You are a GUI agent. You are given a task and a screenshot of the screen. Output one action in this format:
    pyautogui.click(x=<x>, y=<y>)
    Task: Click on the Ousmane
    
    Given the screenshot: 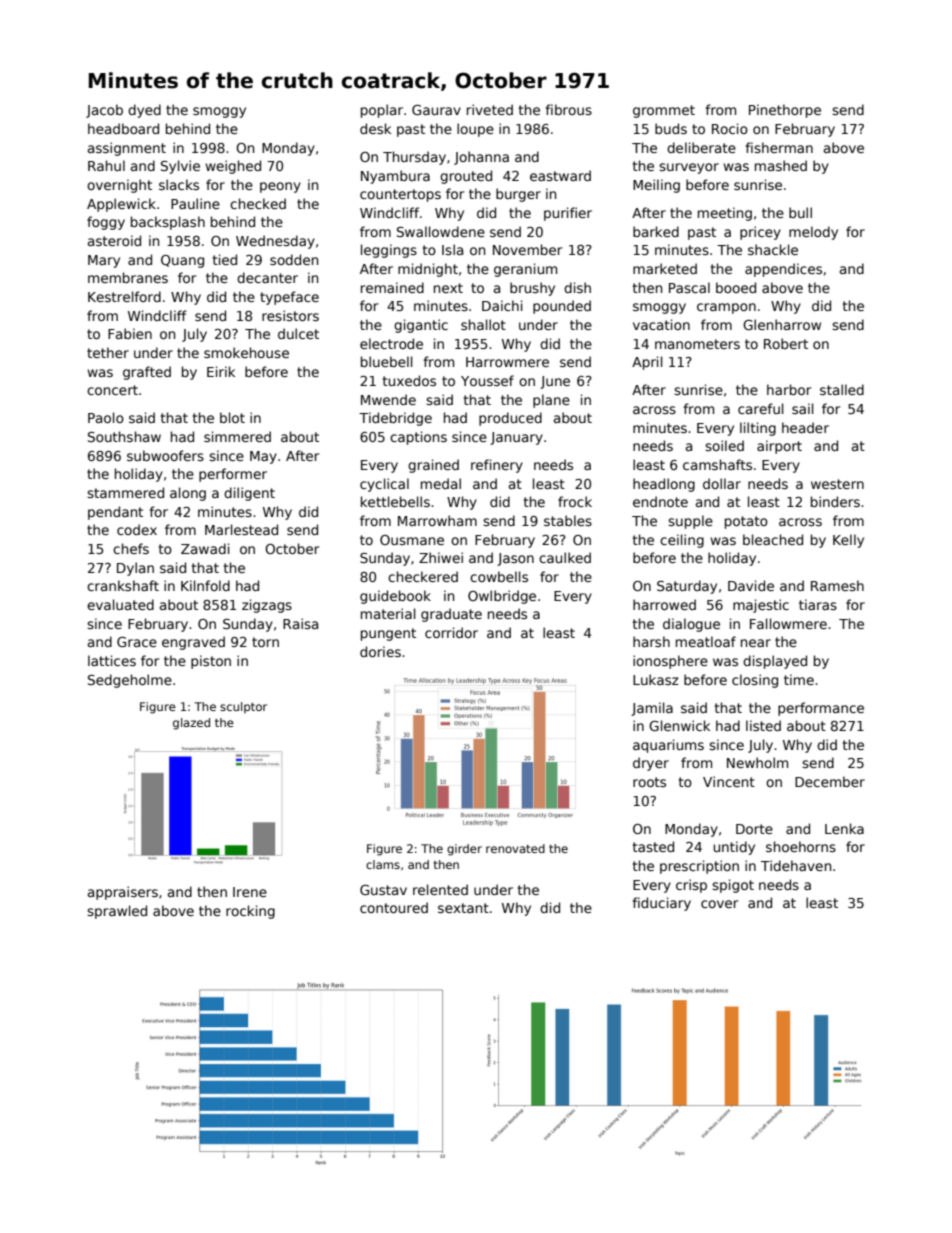 What is the action you would take?
    pyautogui.click(x=412, y=540)
